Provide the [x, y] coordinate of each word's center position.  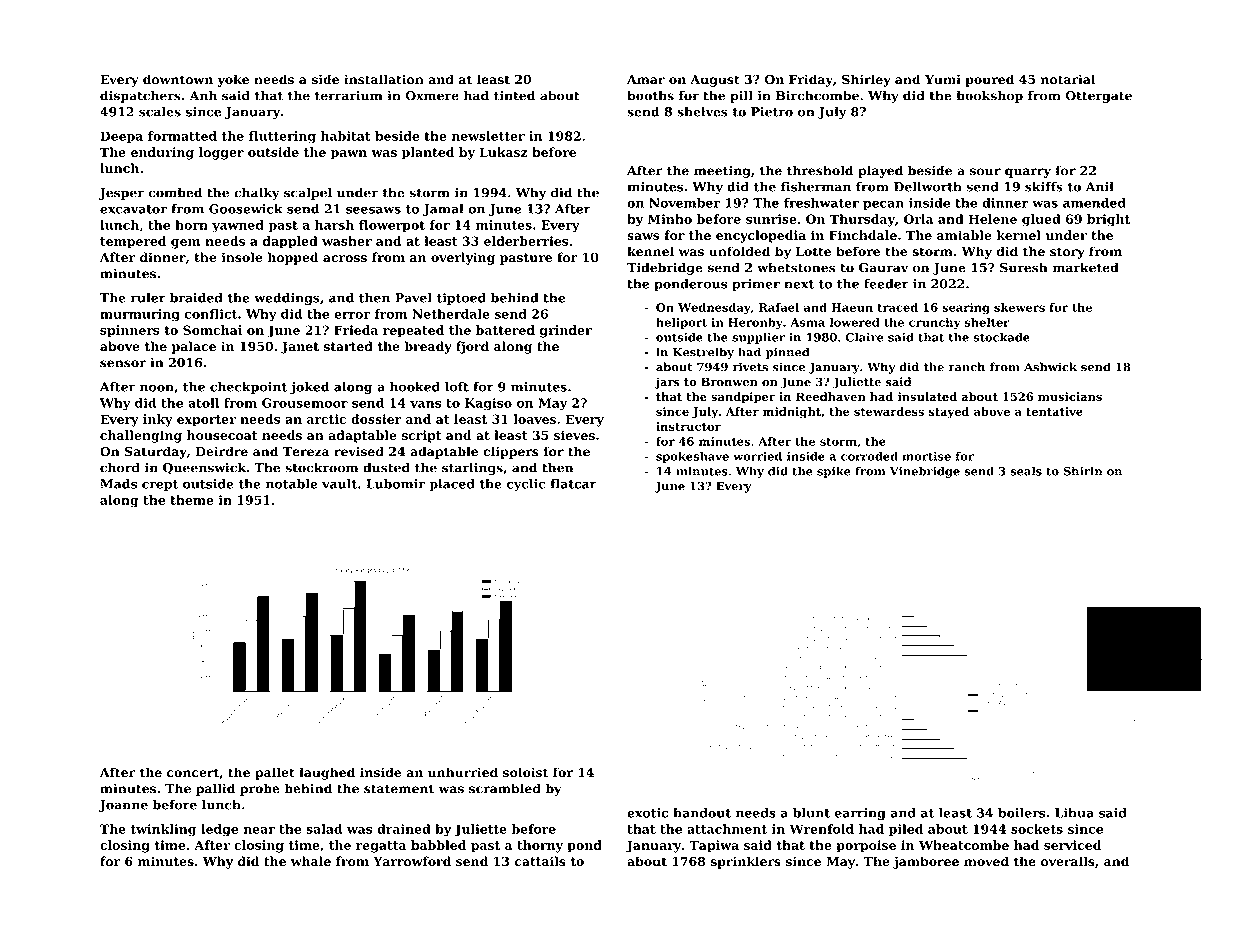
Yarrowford [412, 861]
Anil [1100, 187]
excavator [133, 209]
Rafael [779, 307]
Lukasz [504, 152]
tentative [1054, 411]
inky [158, 420]
